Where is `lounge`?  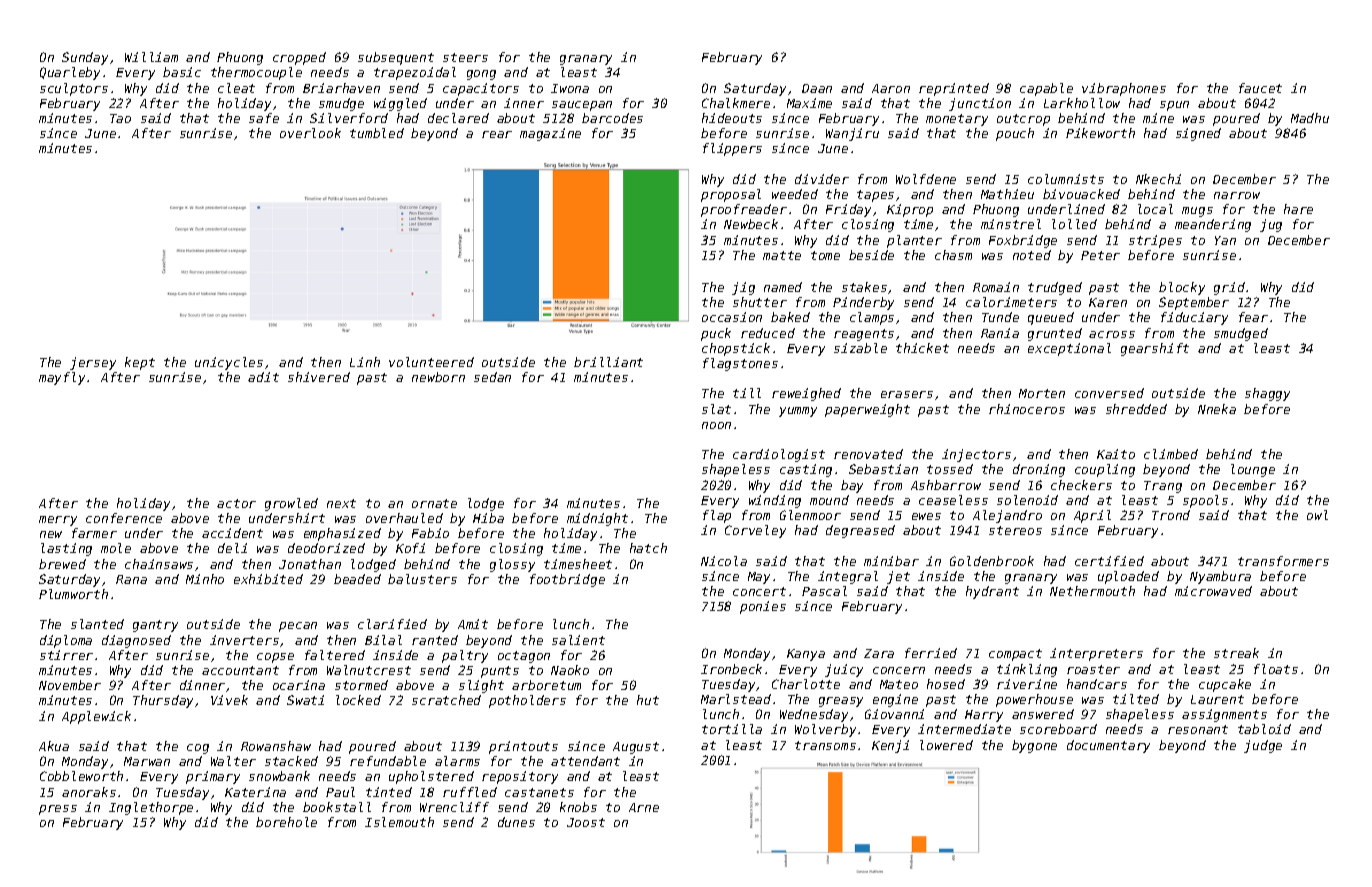 lounge is located at coordinates (1253, 470).
